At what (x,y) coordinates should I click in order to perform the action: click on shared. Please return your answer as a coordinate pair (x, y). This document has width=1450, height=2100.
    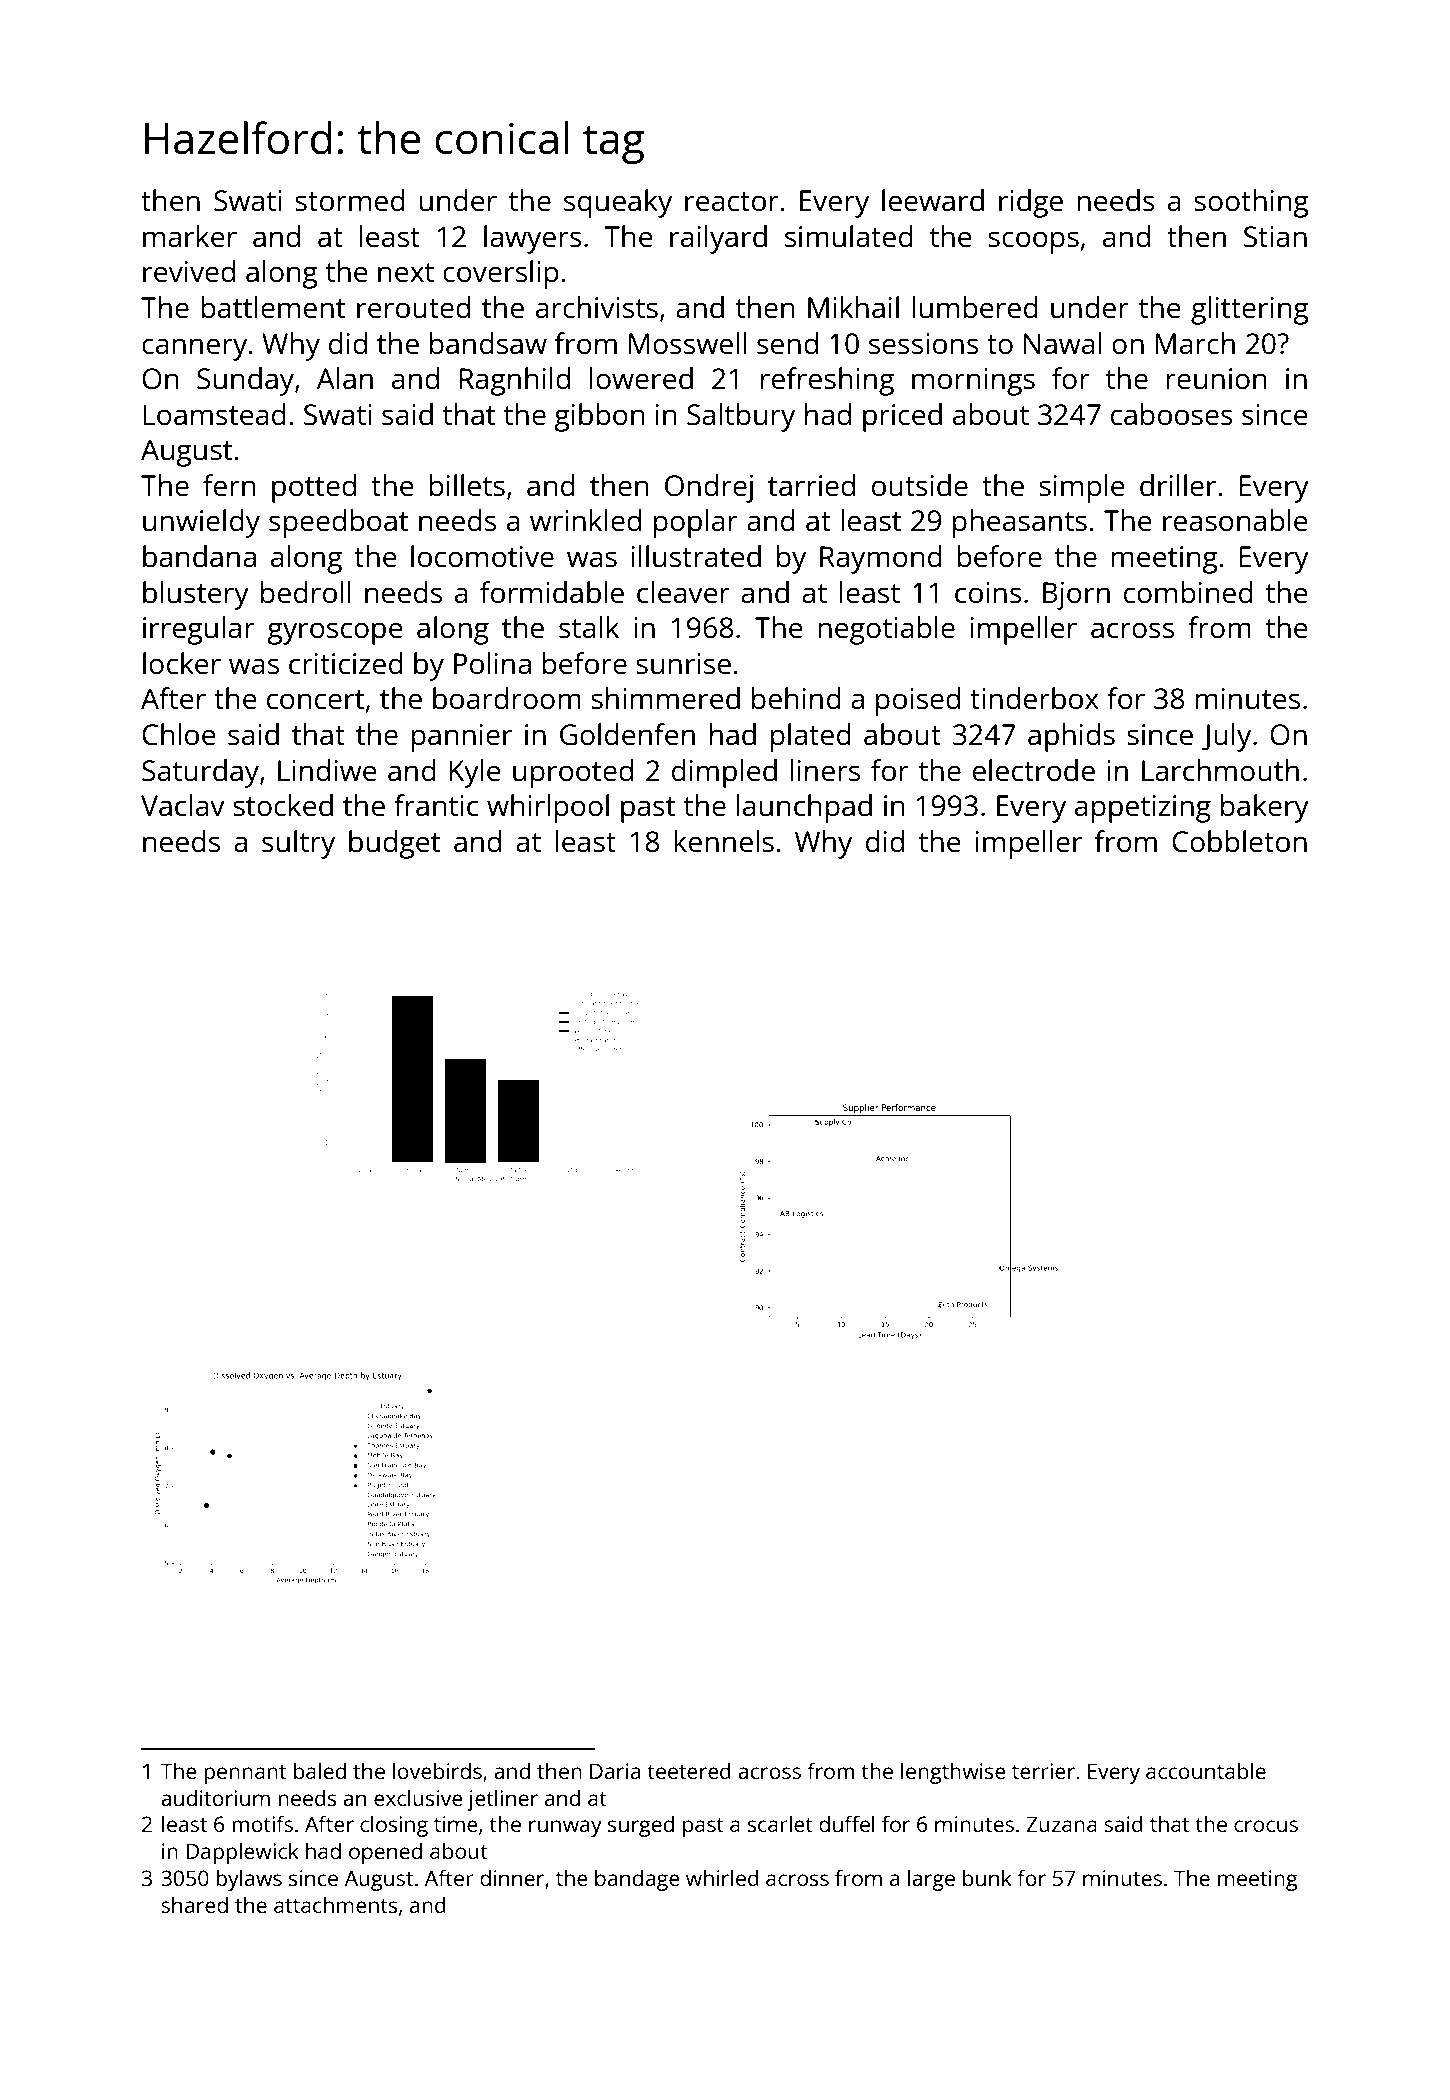
    Looking at the image, I should click on (194, 1904).
